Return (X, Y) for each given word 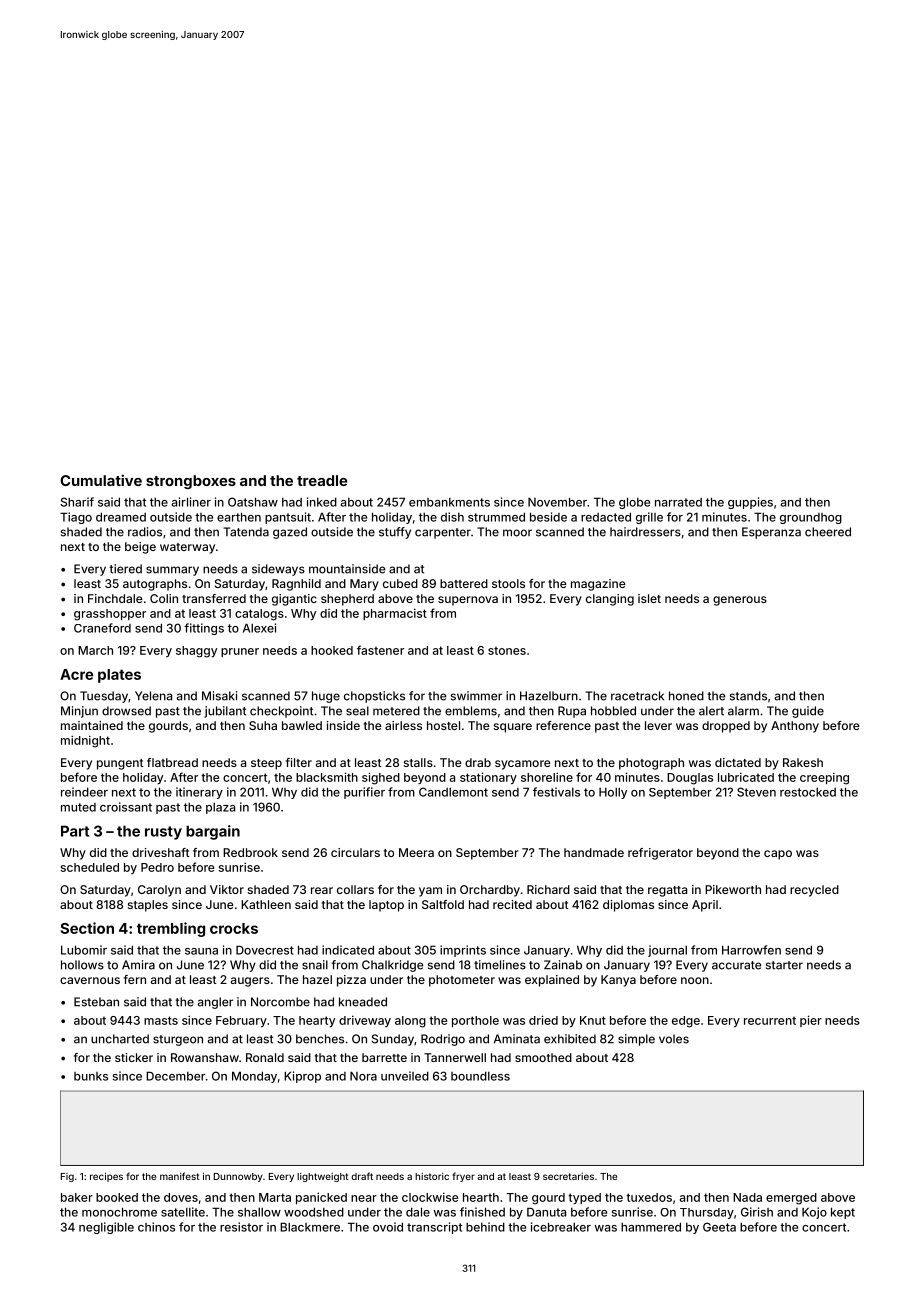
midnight (85, 741)
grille (649, 518)
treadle (322, 480)
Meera (416, 852)
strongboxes (191, 482)
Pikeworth (733, 889)
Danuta (546, 1212)
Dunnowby (238, 1177)
